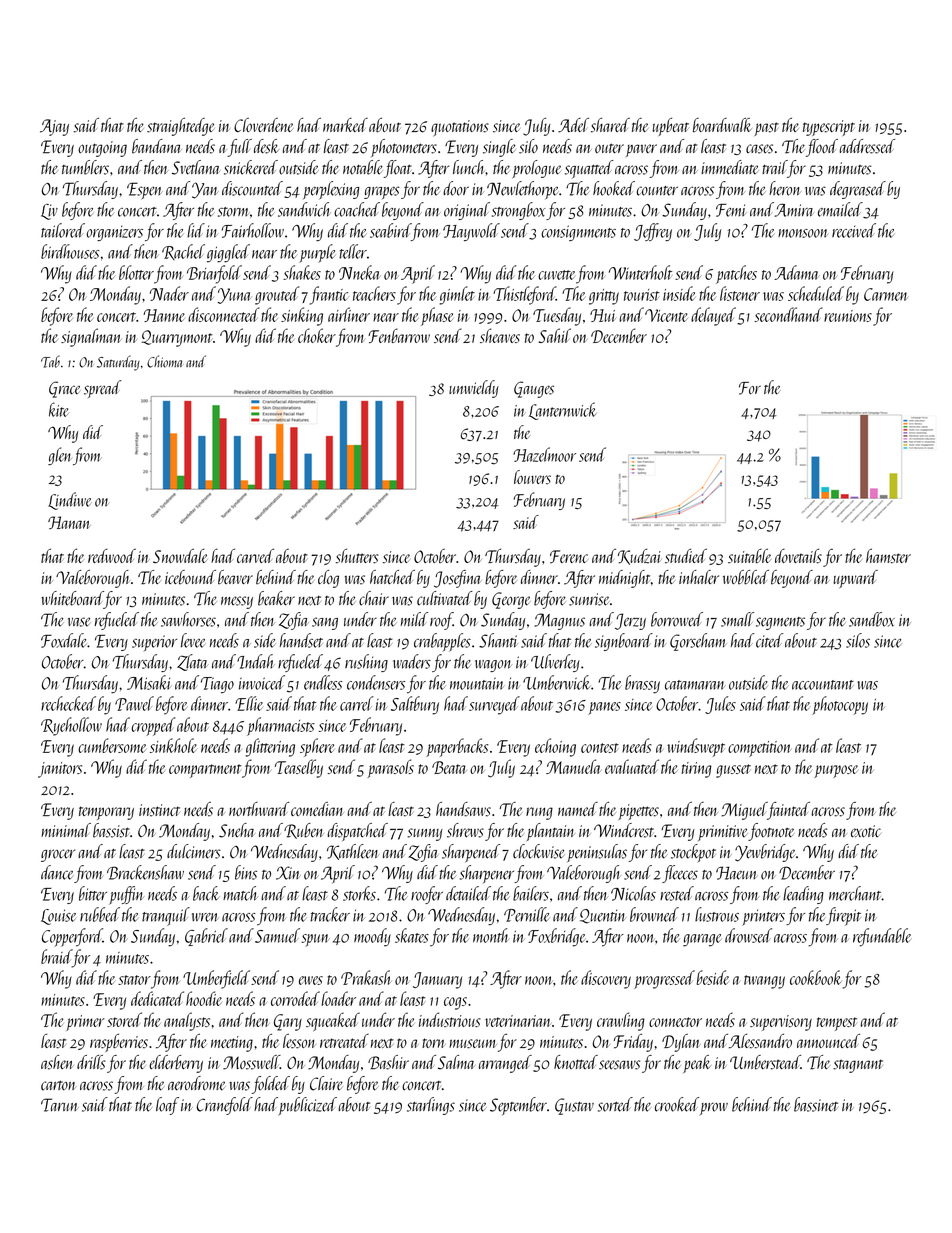  Describe the element at coordinates (888, 555) in the image. I see `hamster` at that location.
